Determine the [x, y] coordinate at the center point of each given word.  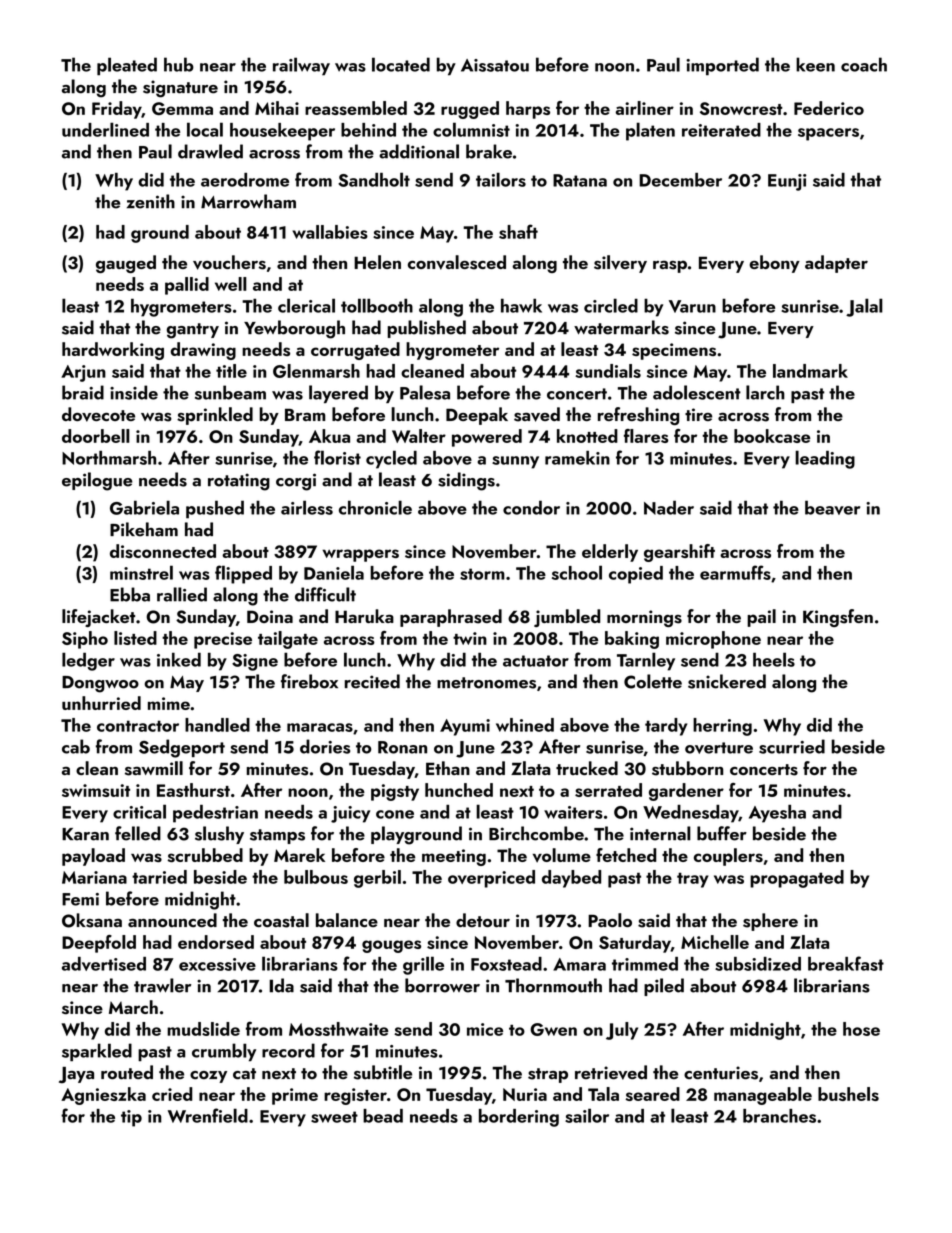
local [205, 129]
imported [722, 66]
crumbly [224, 1052]
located [401, 64]
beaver [832, 507]
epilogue [97, 481]
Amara [579, 964]
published [426, 329]
